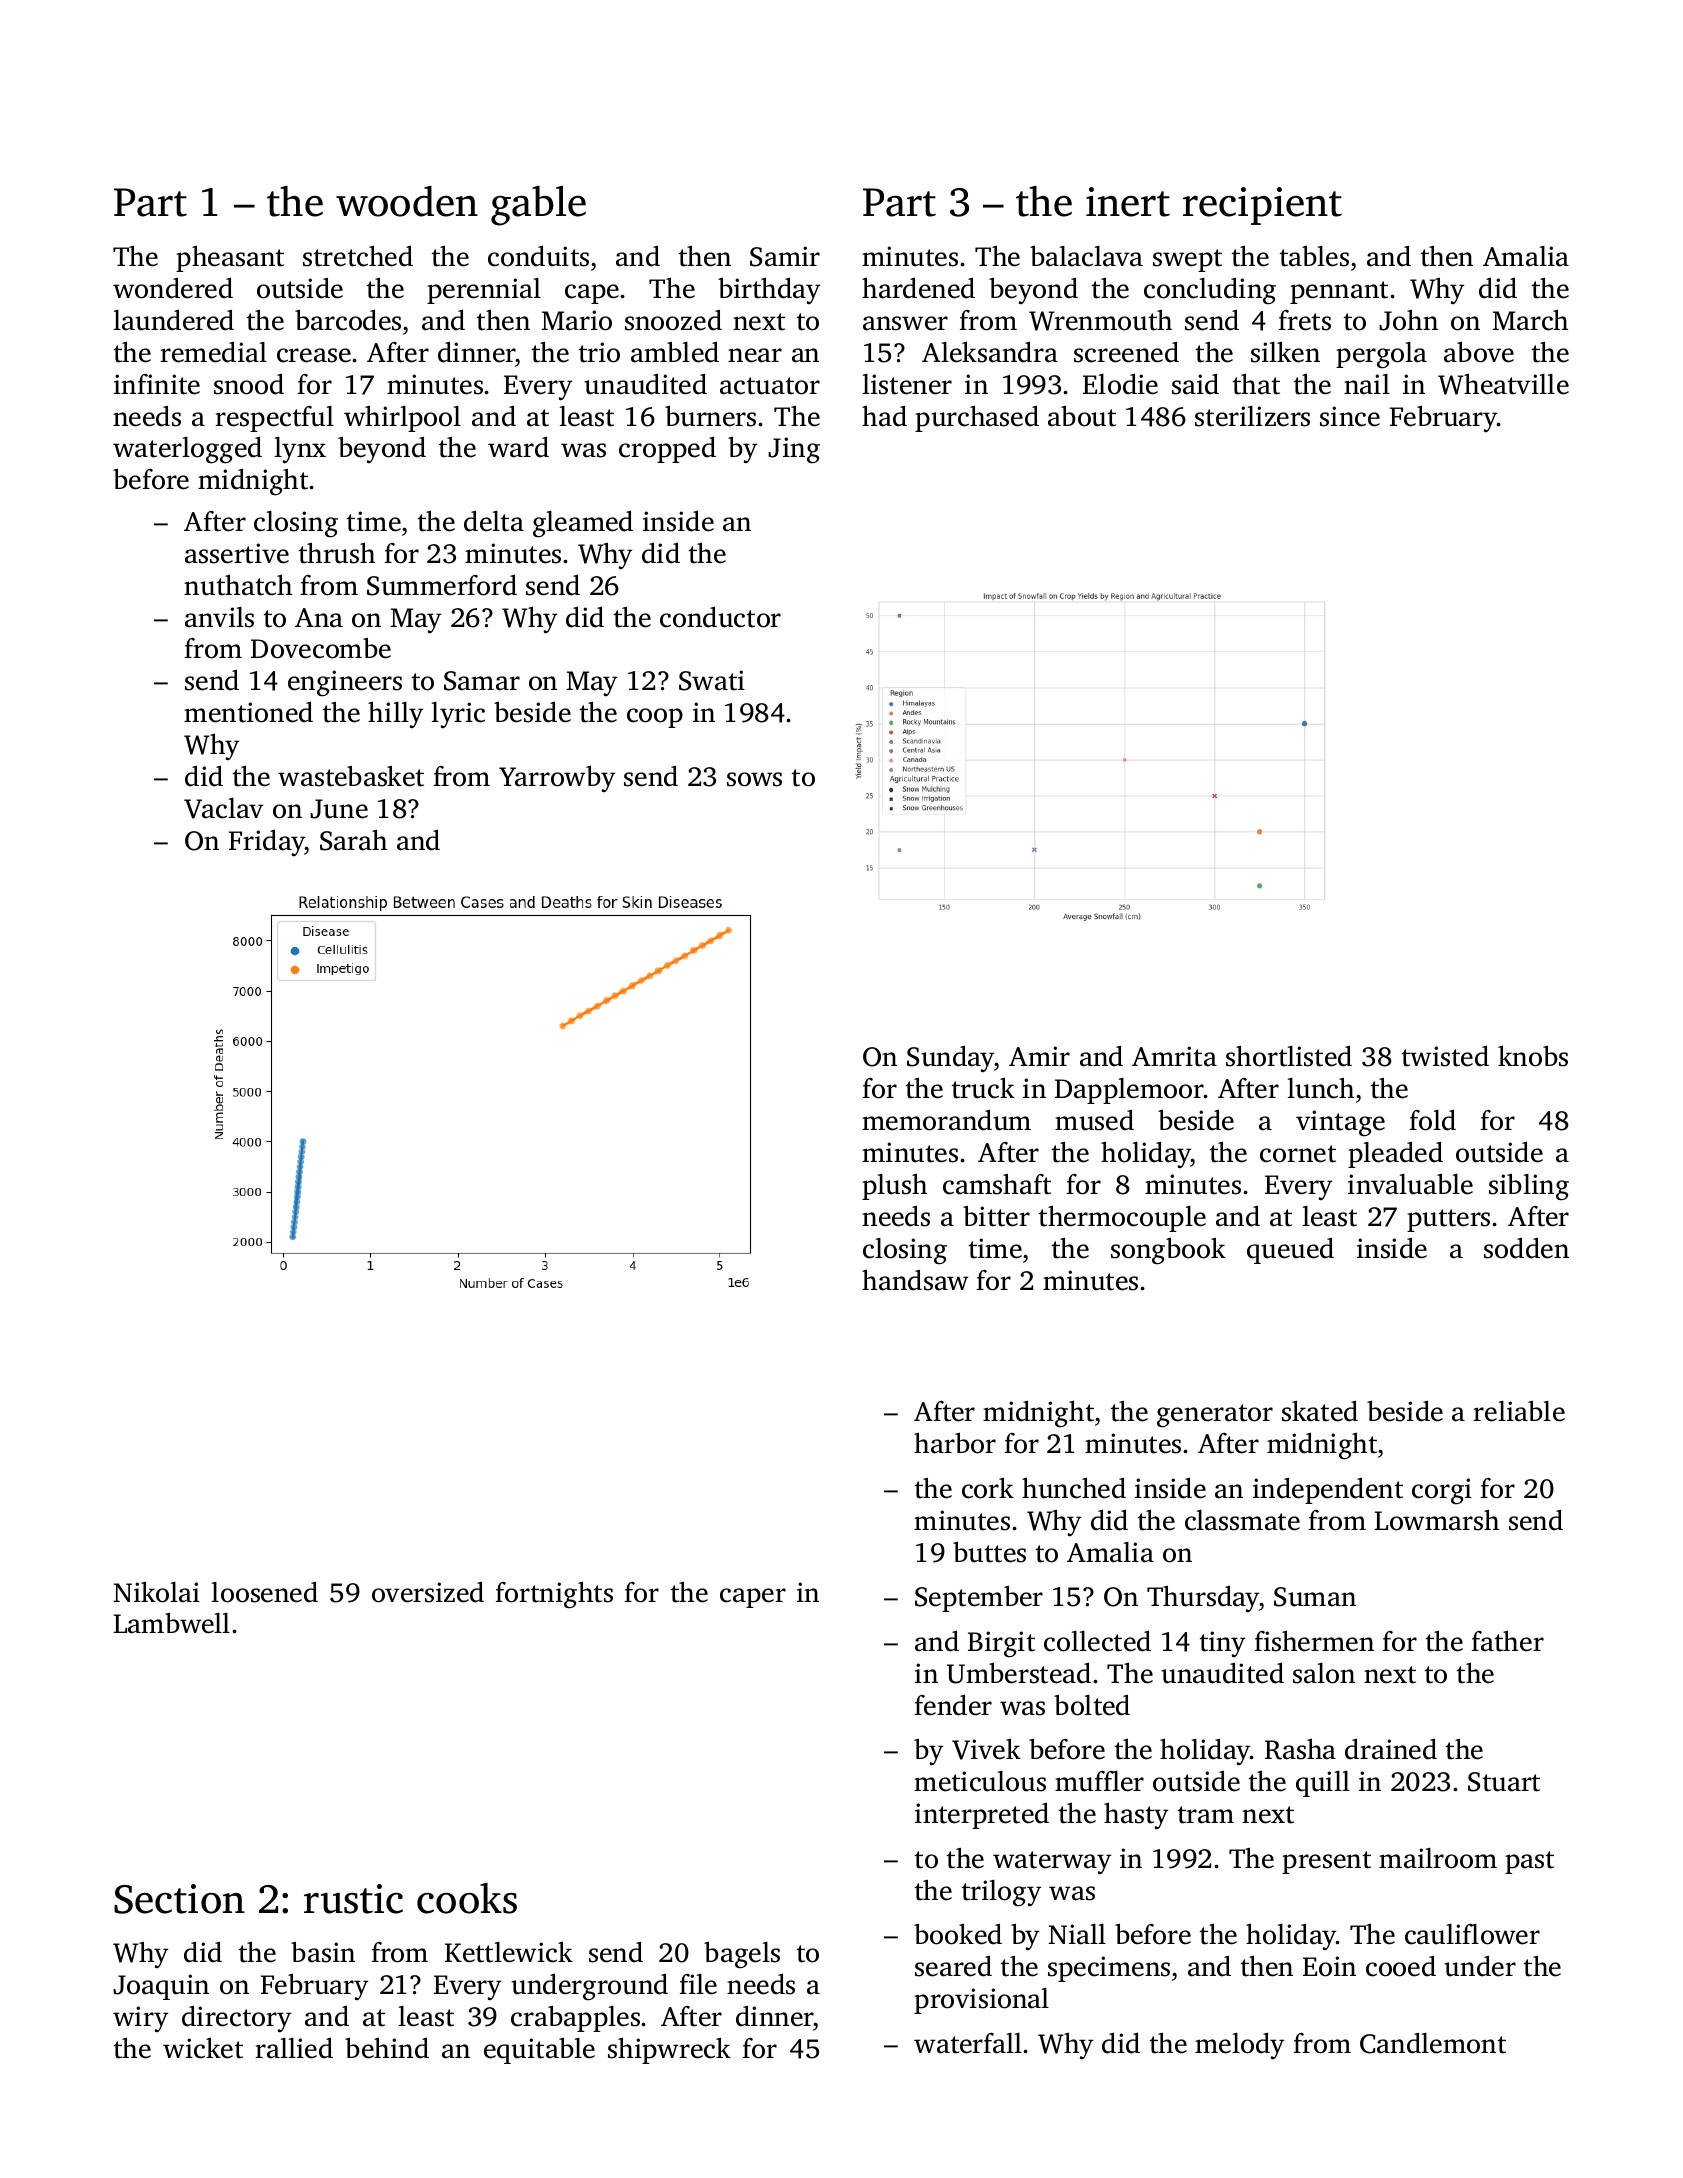 This screenshot has height=2178, width=1683. Describe the element at coordinates (754, 779) in the screenshot. I see `sows` at that location.
